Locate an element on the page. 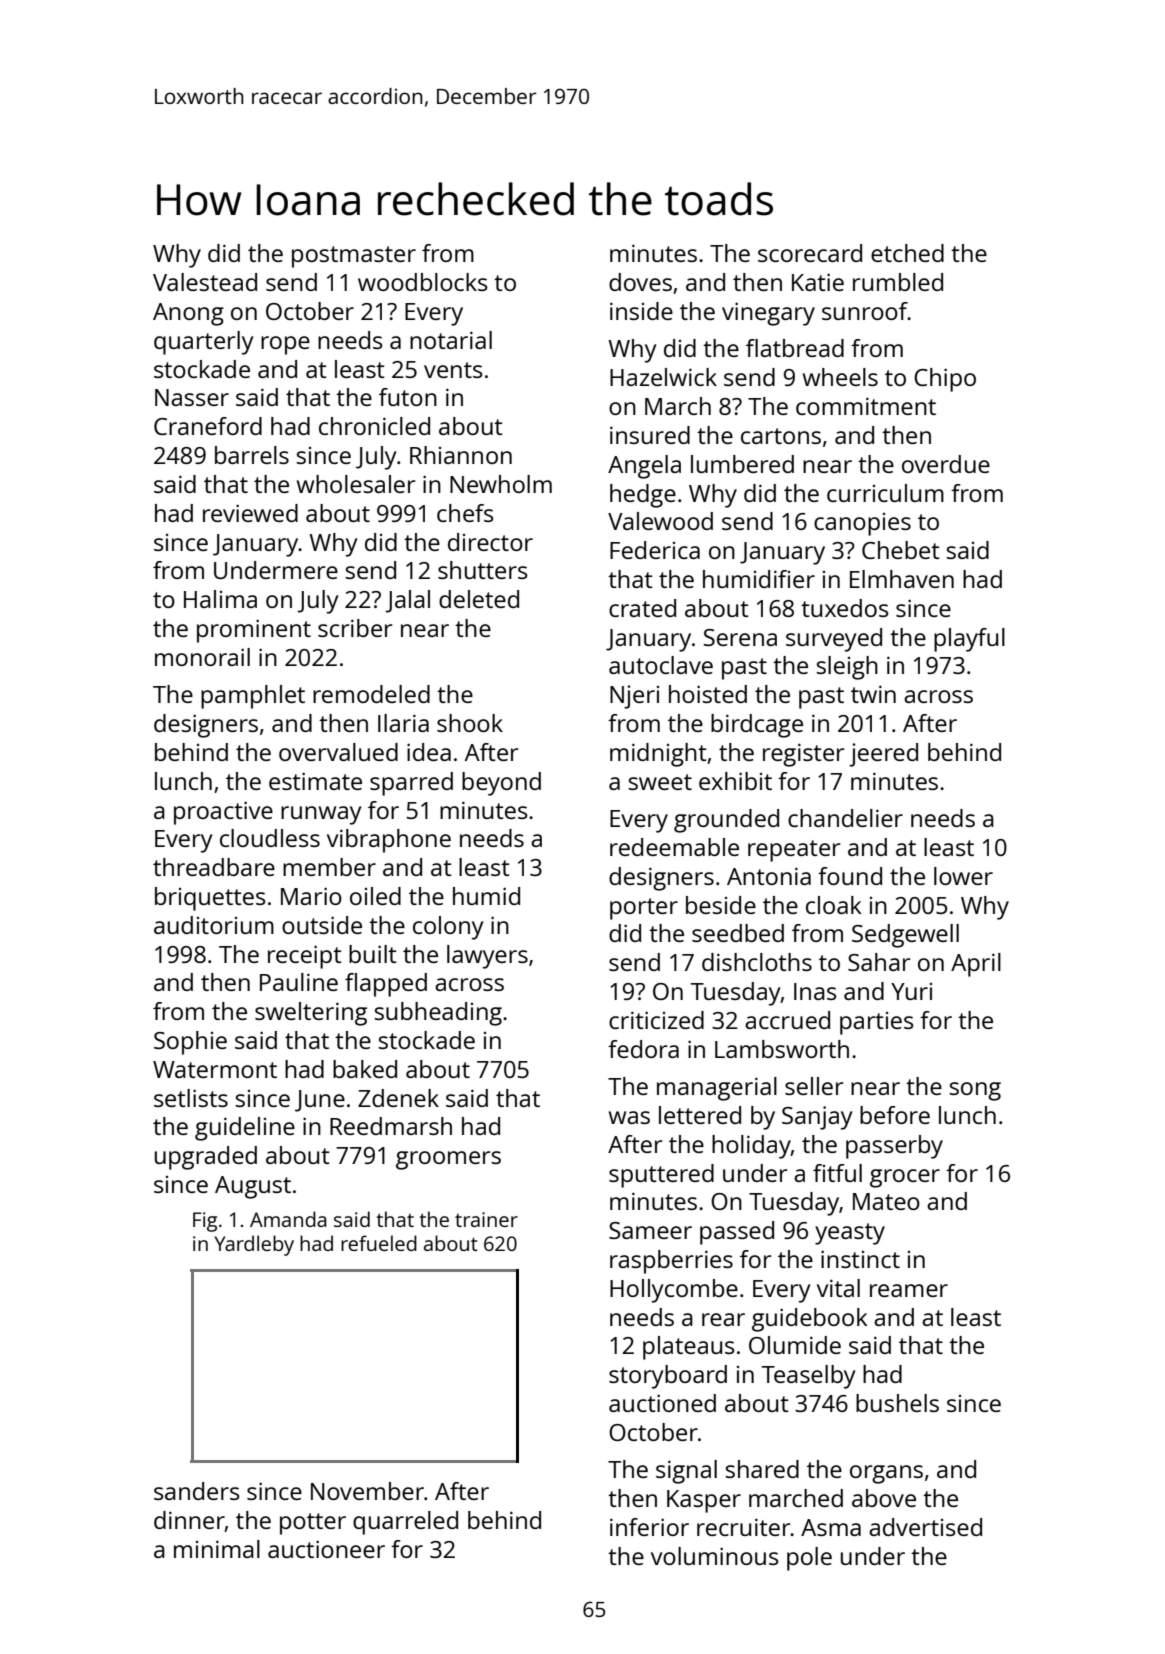 The image size is (1165, 1654). reviewed is located at coordinates (250, 513).
